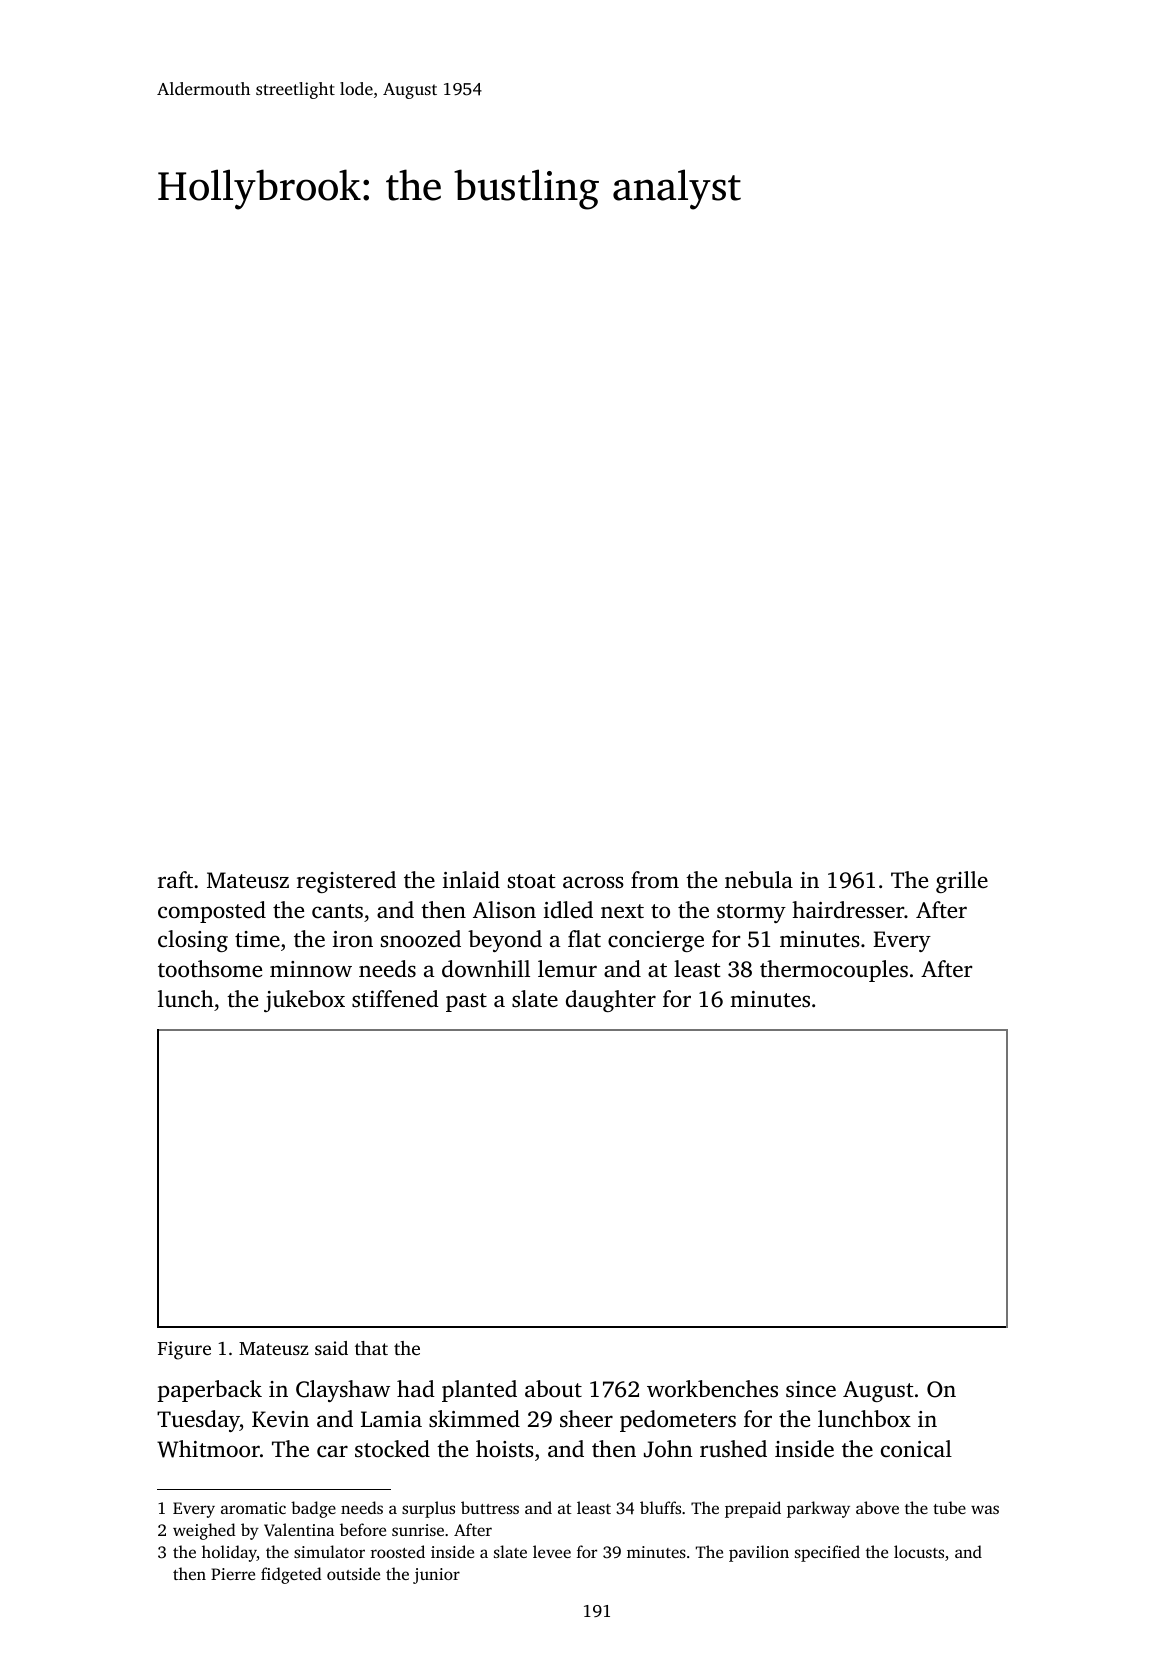 Image resolution: width=1165 pixels, height=1654 pixels. Describe the element at coordinates (353, 1573) in the document. I see `outside` at that location.
